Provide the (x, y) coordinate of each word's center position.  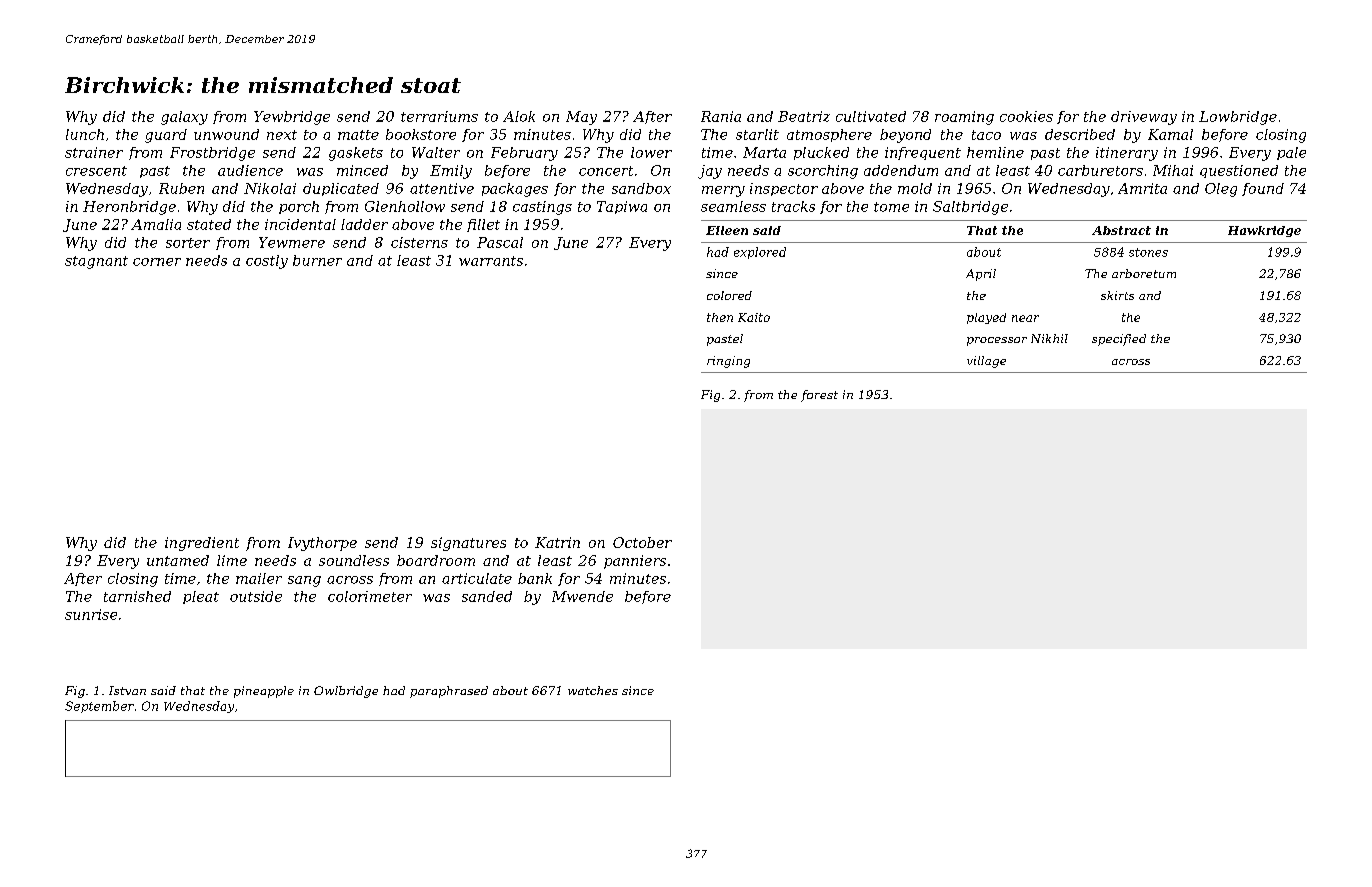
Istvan (127, 690)
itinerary (1127, 154)
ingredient (202, 544)
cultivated (871, 116)
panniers (635, 562)
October (642, 542)
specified (1119, 340)
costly (267, 262)
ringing (728, 362)
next (282, 135)
